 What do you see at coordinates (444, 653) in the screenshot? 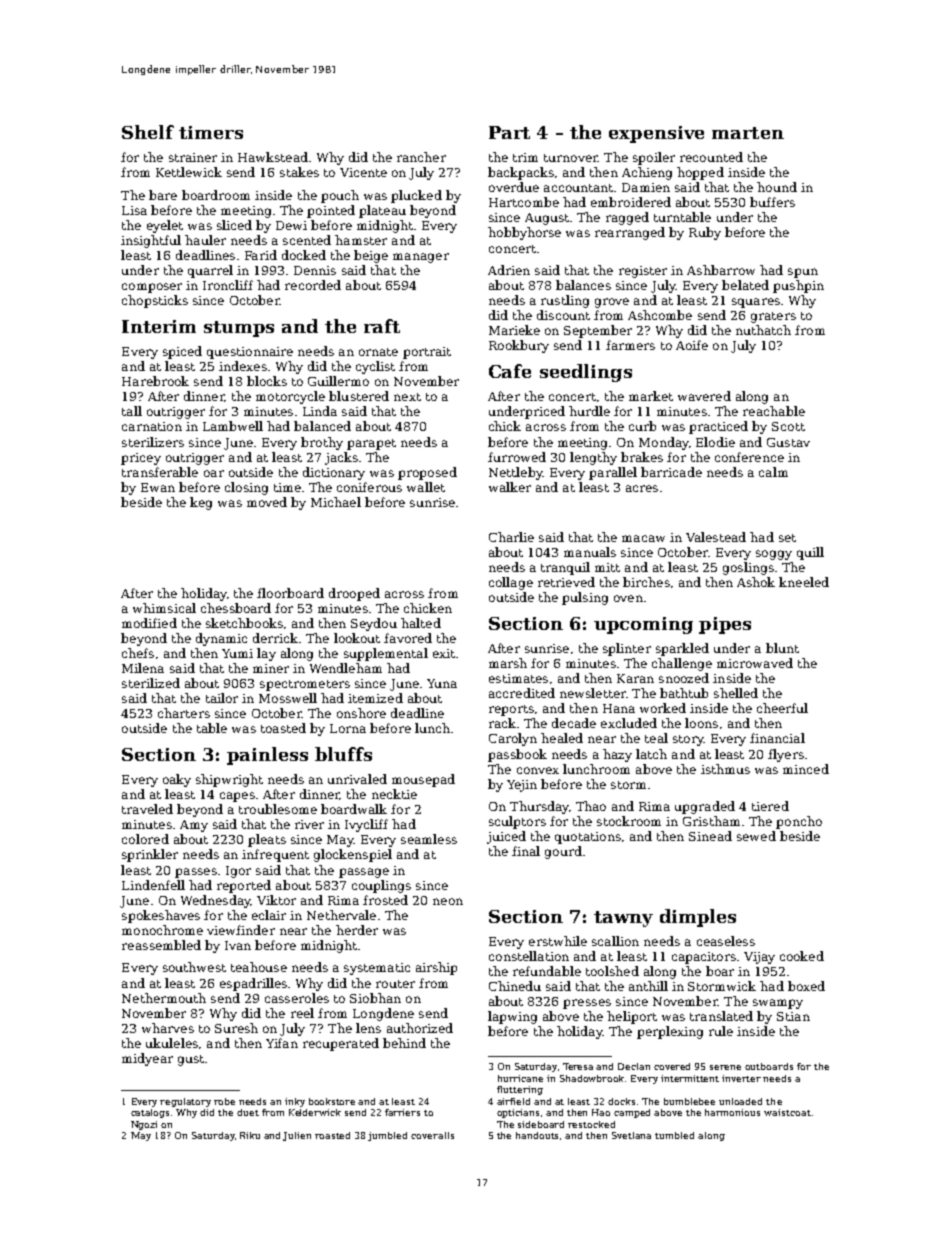
I see `exit` at bounding box center [444, 653].
